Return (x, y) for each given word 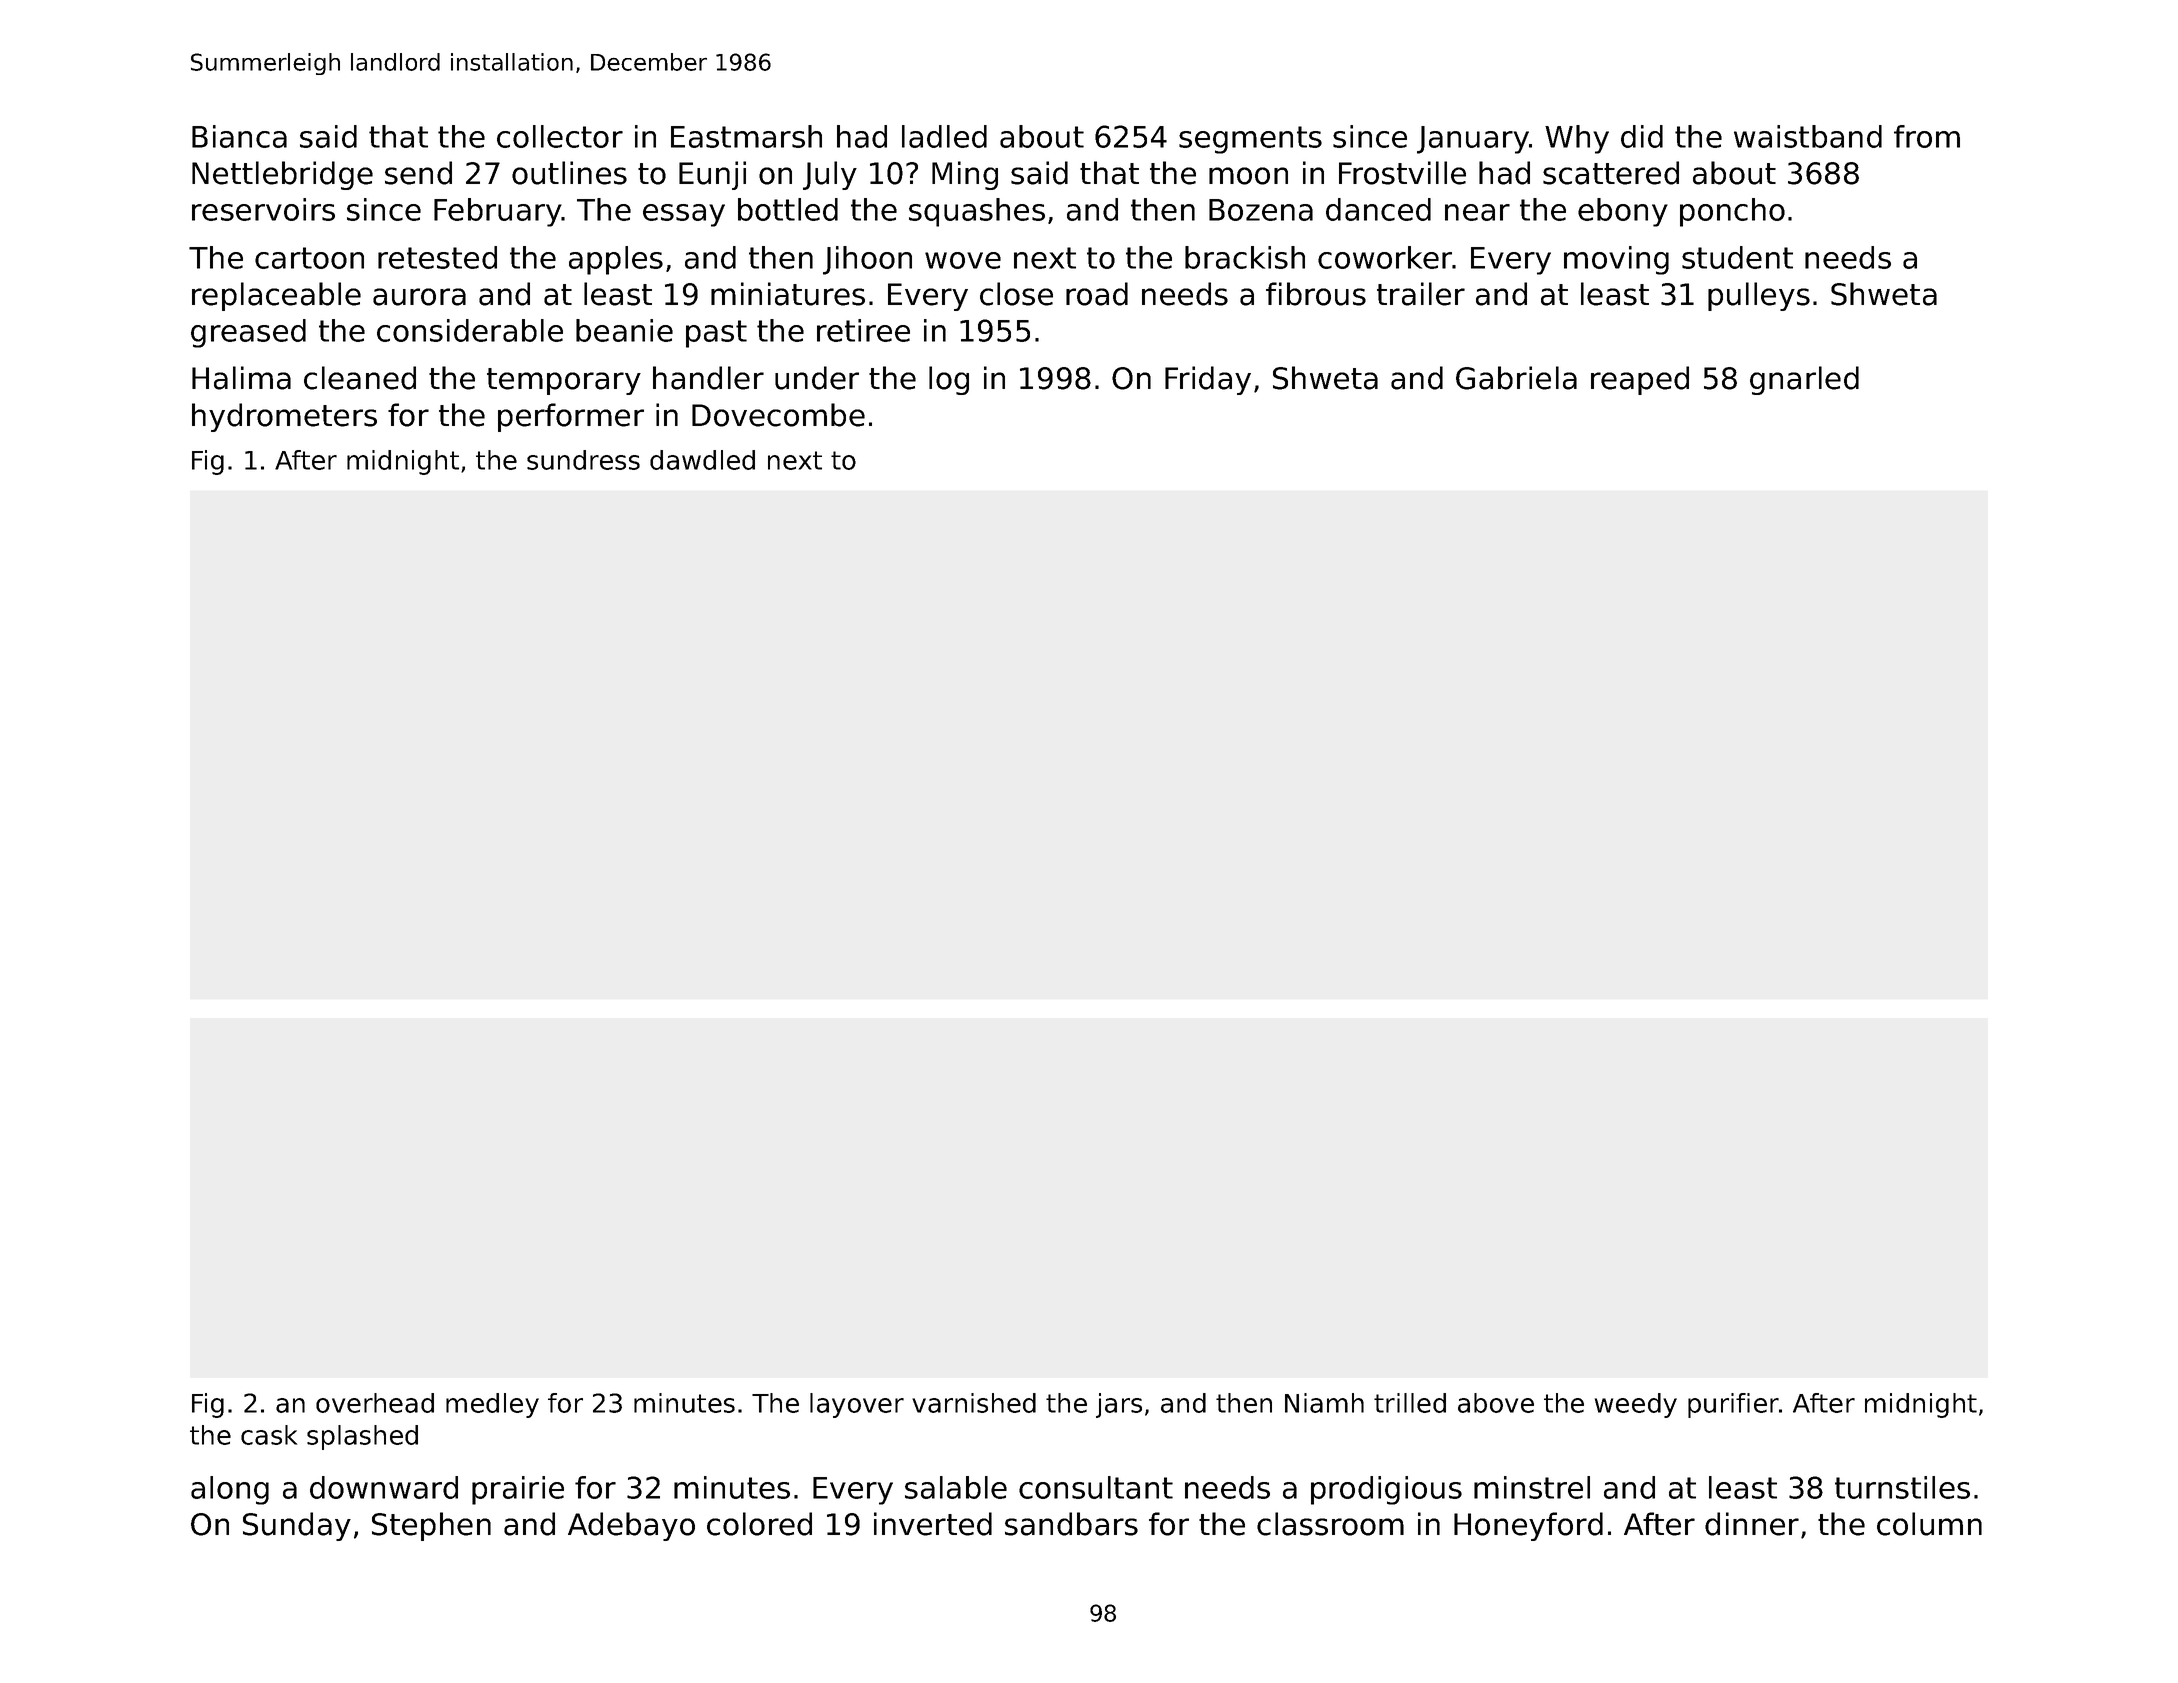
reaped (1640, 380)
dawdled (702, 460)
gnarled (1804, 380)
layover (857, 1405)
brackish (1245, 257)
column (1929, 1524)
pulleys (1759, 296)
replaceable (276, 296)
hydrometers (284, 417)
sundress (583, 460)
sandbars (1071, 1524)
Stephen (431, 1526)
